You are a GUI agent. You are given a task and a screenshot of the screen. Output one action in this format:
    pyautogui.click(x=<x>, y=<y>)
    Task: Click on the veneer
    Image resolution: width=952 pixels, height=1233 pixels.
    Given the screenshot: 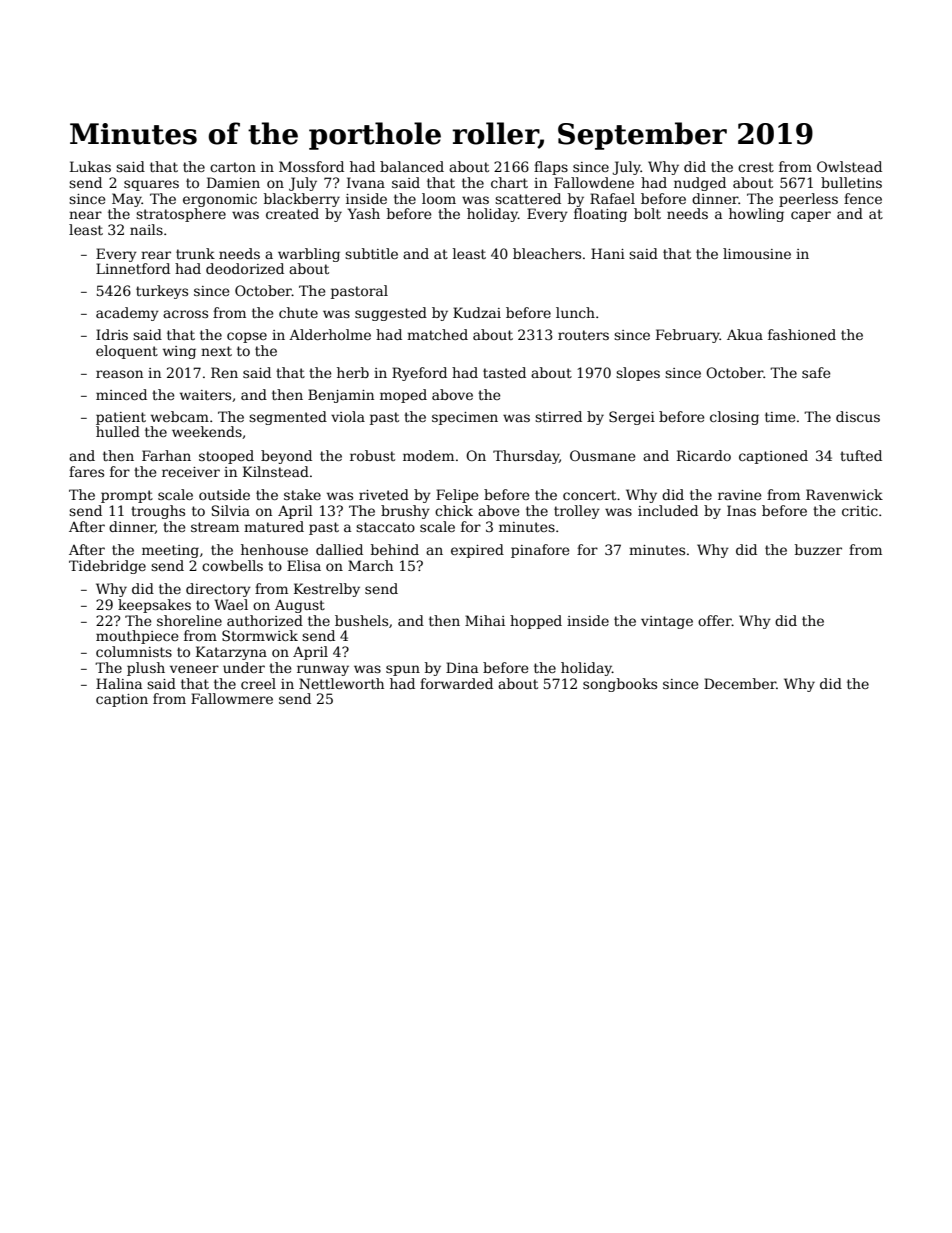 What is the action you would take?
    pyautogui.click(x=194, y=669)
